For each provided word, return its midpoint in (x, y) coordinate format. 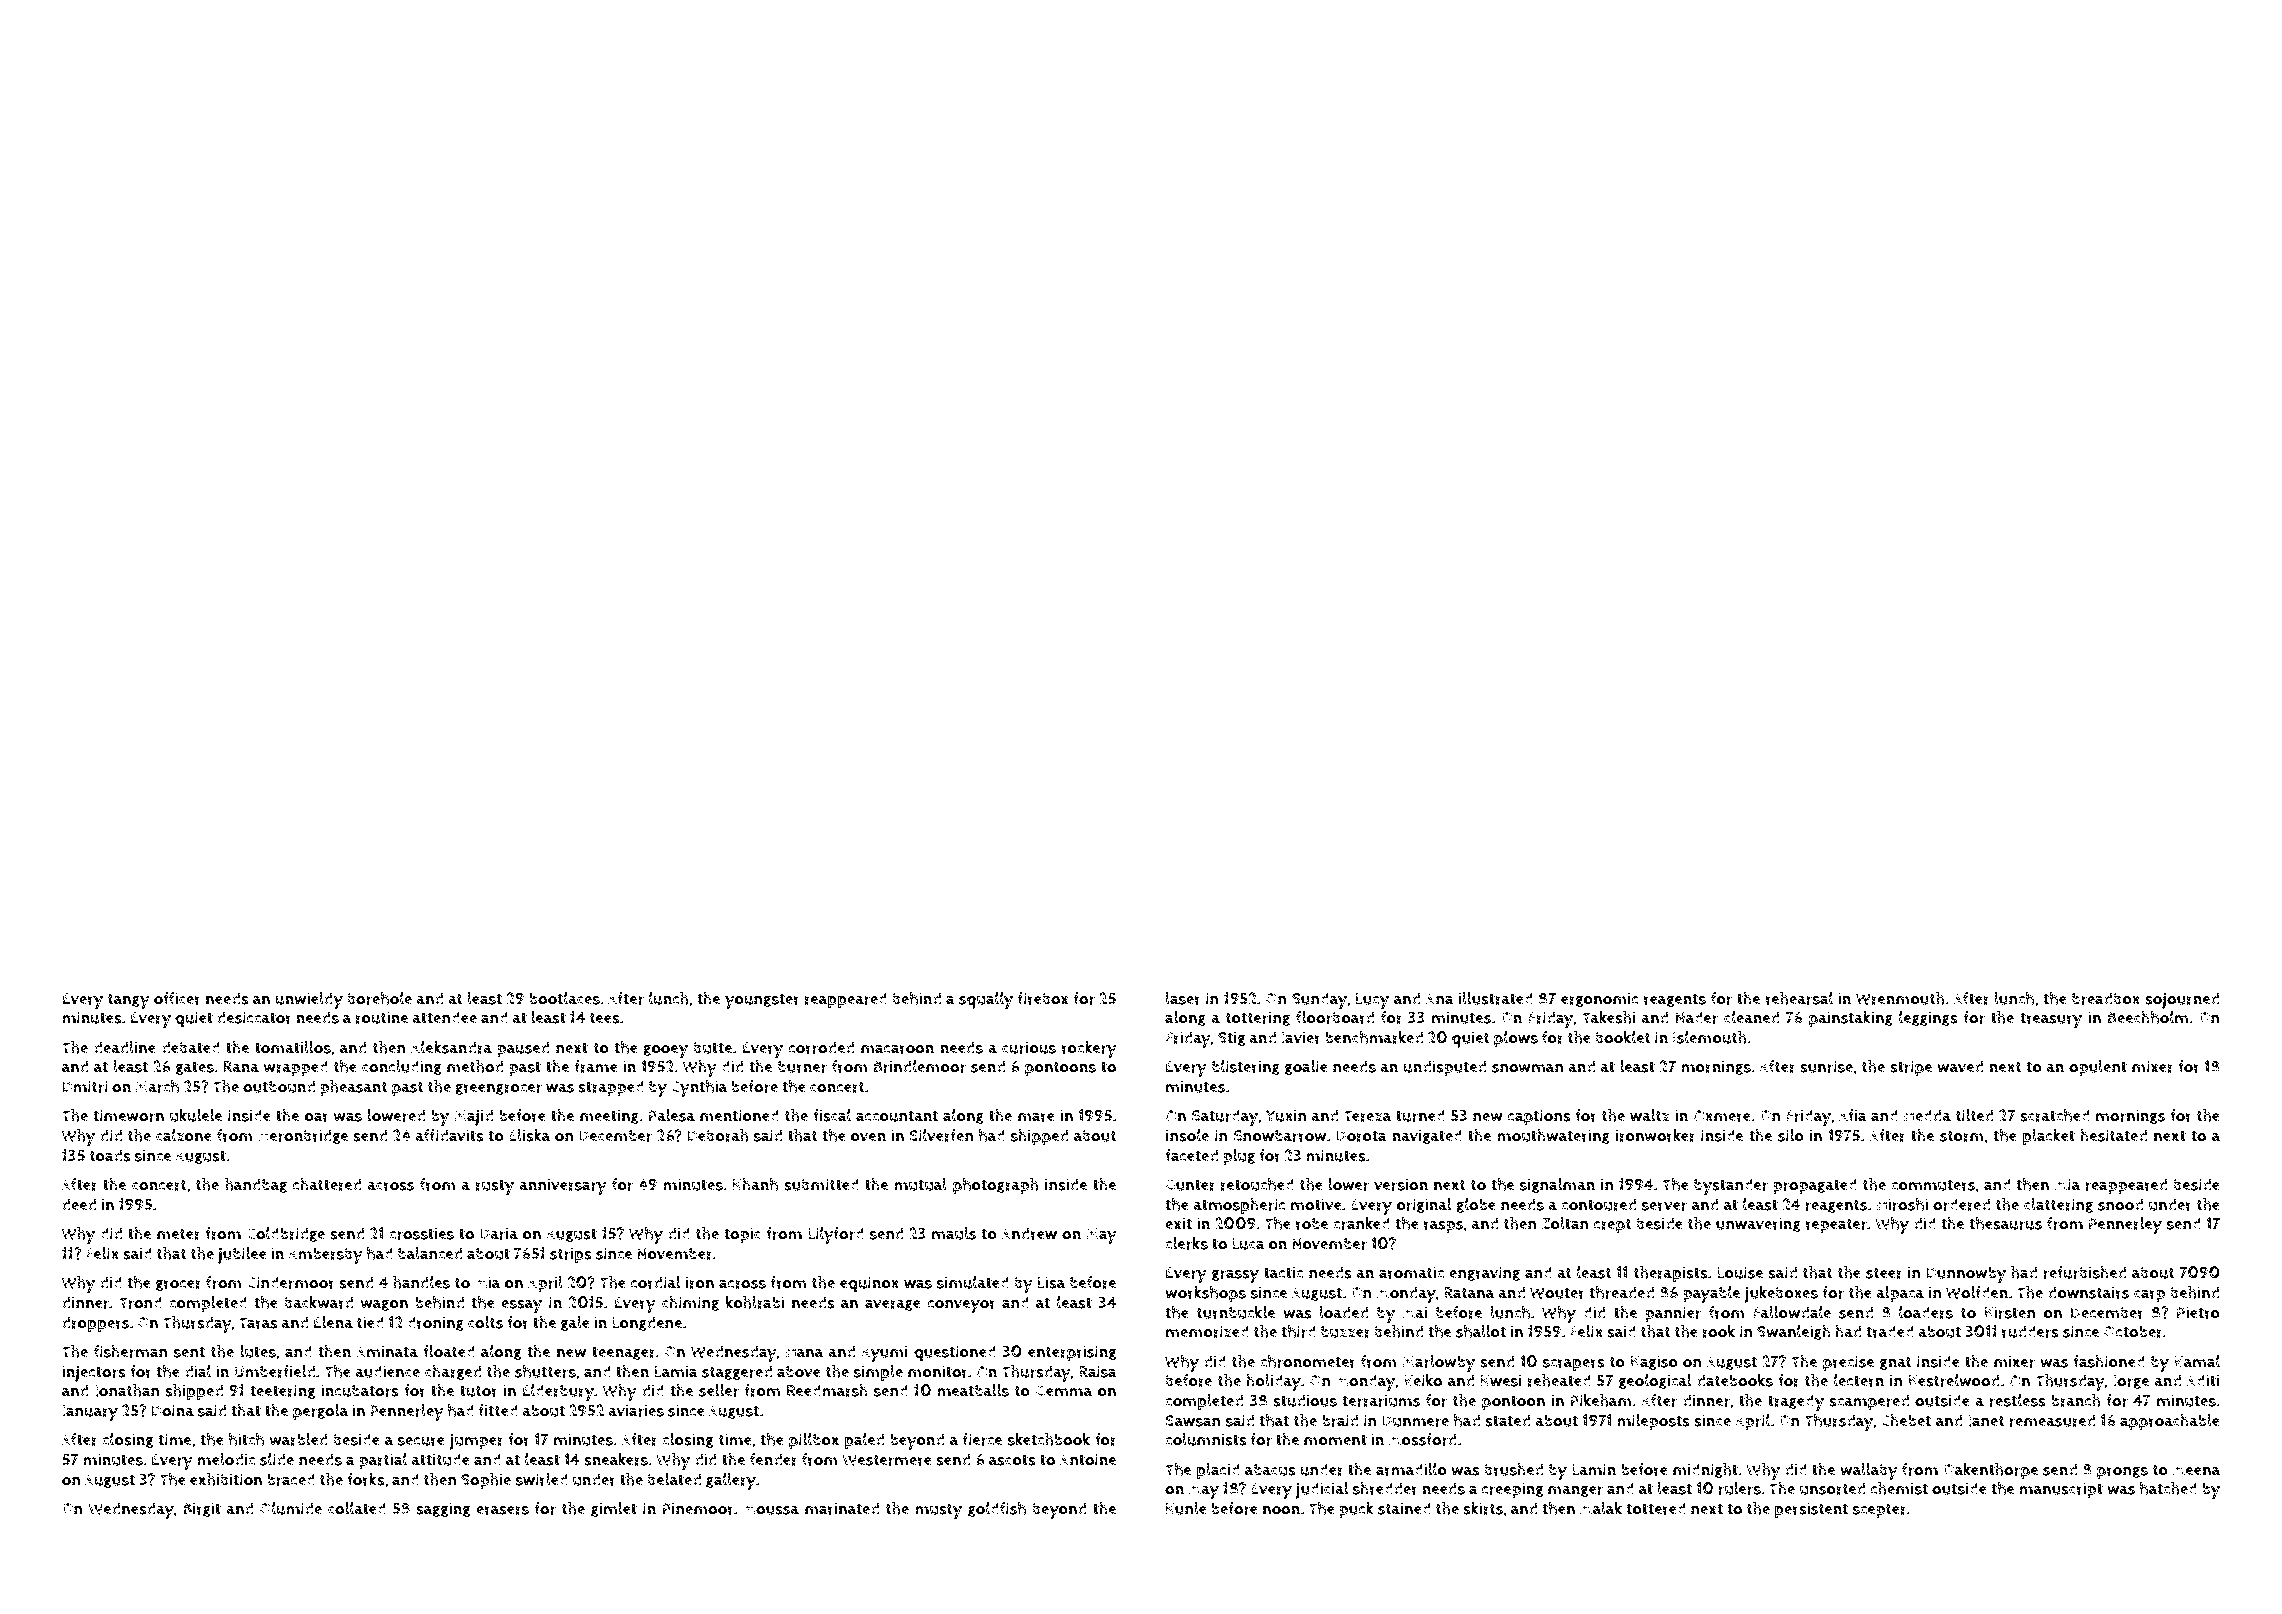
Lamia (676, 1371)
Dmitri (85, 1086)
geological (1655, 1381)
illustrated (1496, 998)
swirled (542, 1479)
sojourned (2182, 1000)
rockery (1089, 1049)
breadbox (2106, 998)
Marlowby (1438, 1363)
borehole (380, 998)
